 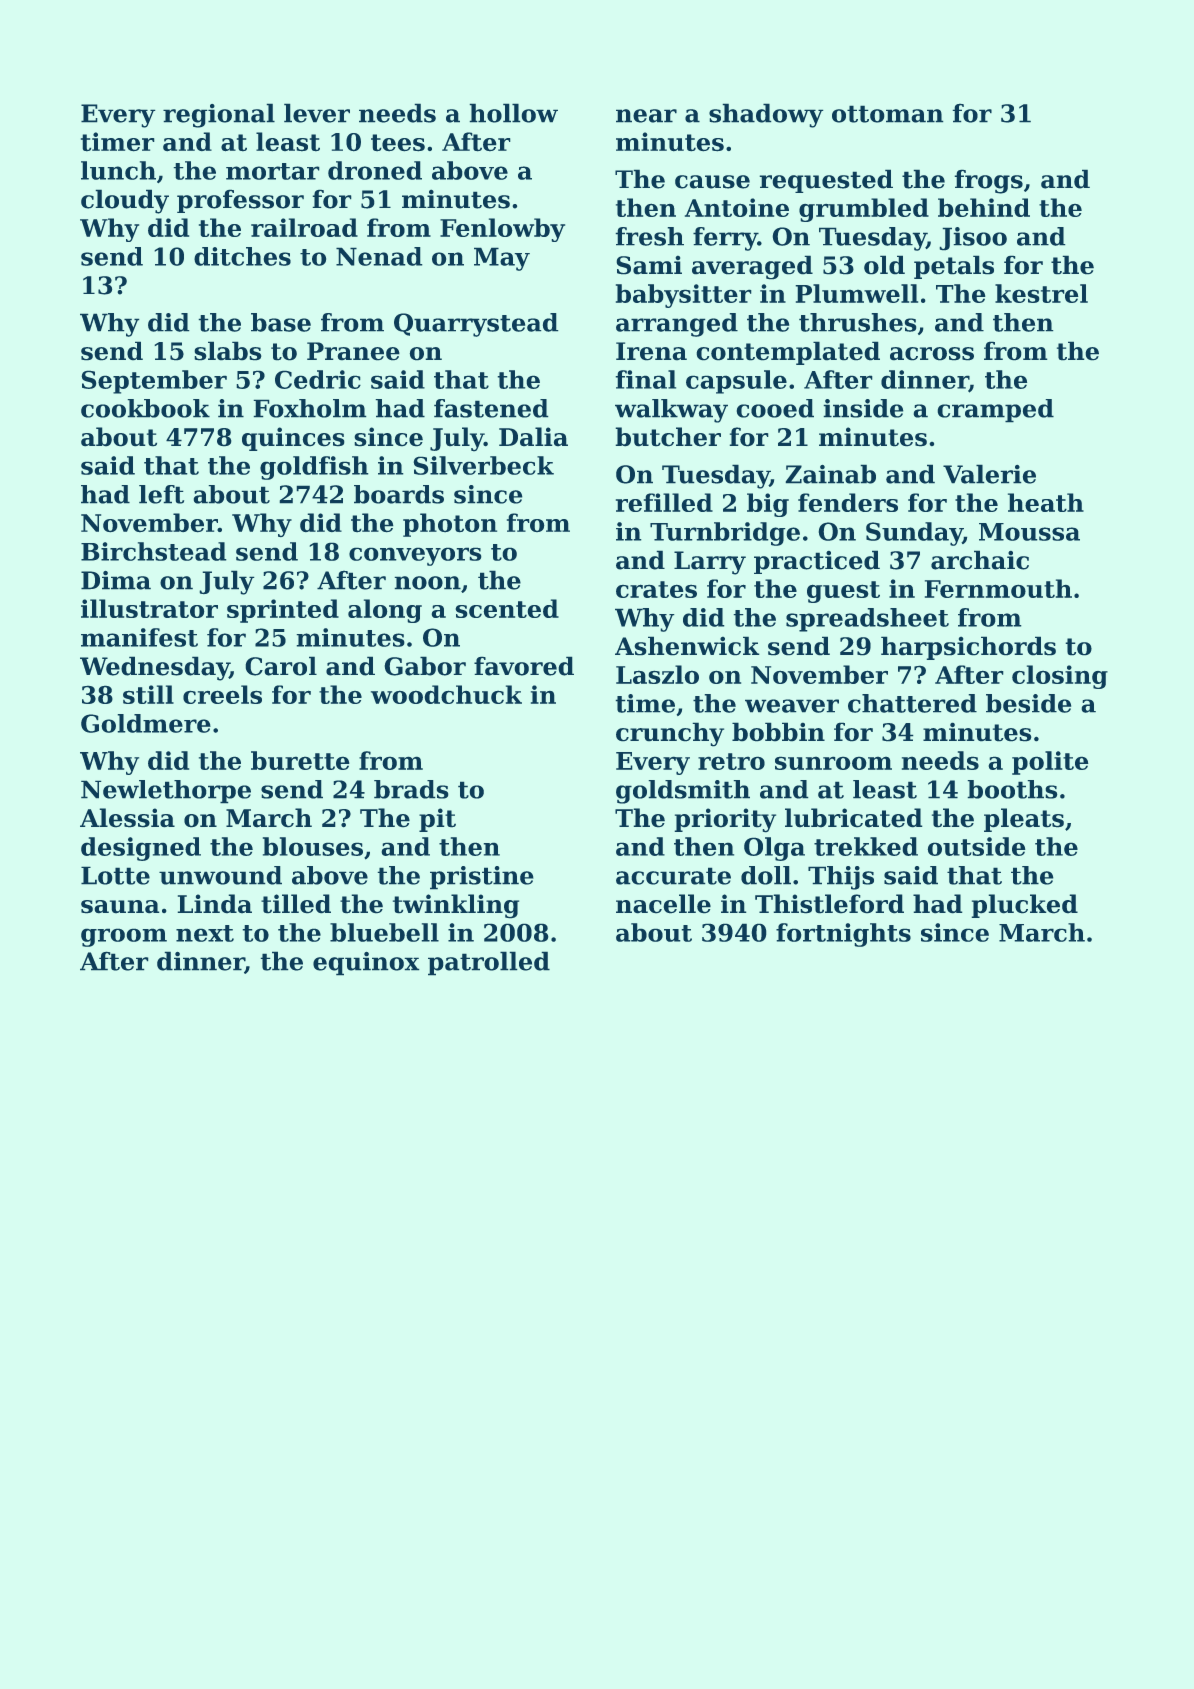 What do you see at coordinates (366, 963) in the page?
I see `equinox` at bounding box center [366, 963].
